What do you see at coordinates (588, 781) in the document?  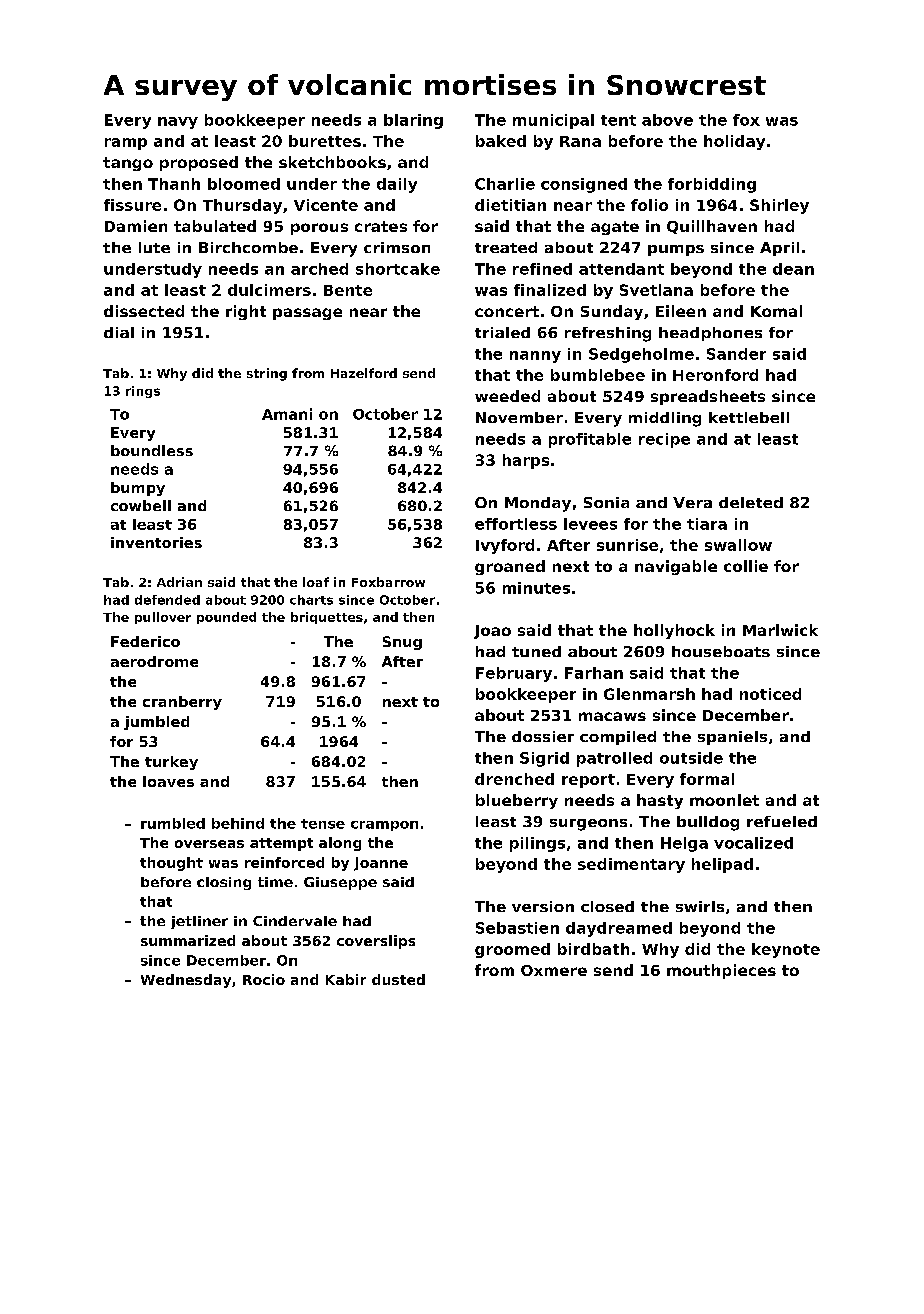 I see `report` at bounding box center [588, 781].
